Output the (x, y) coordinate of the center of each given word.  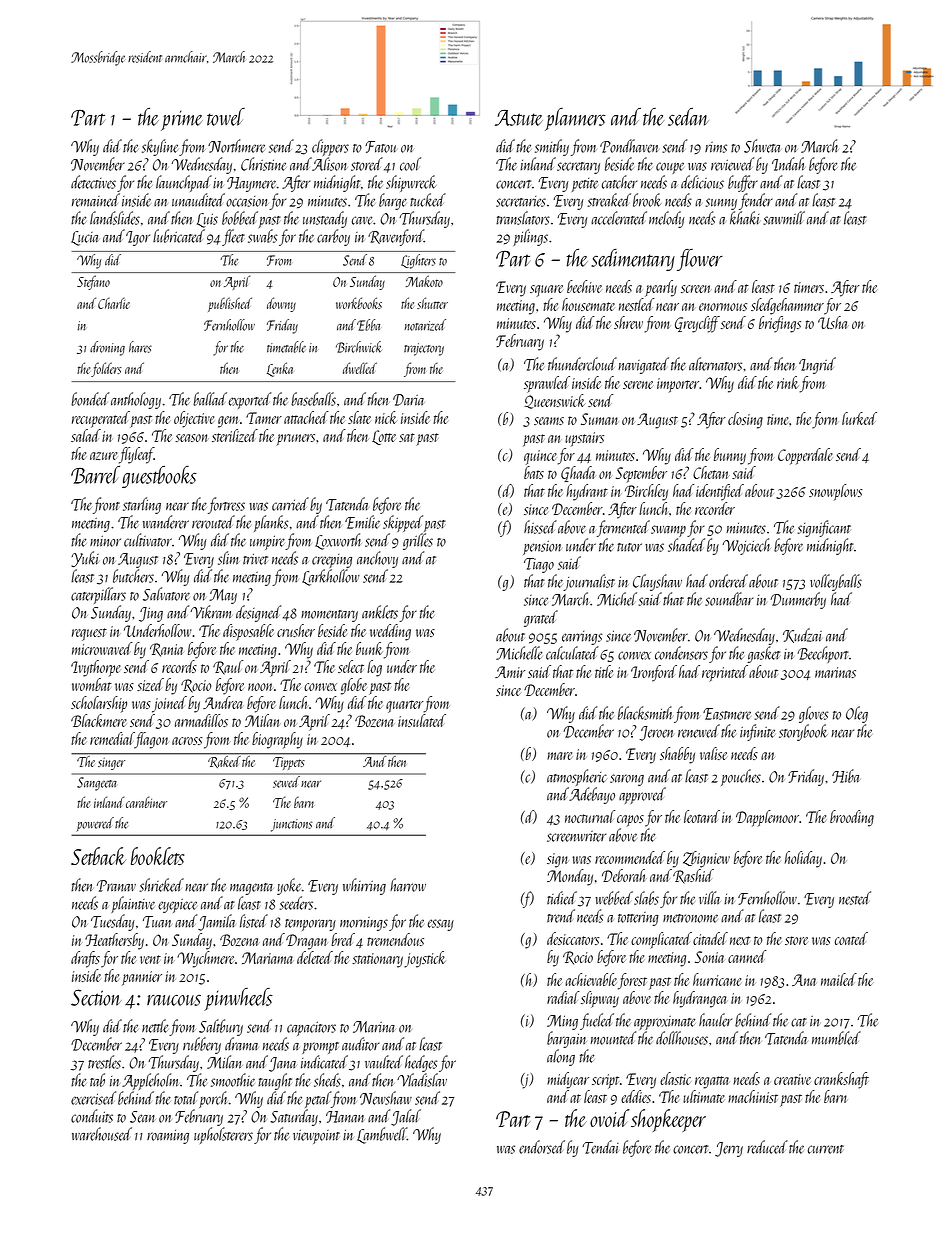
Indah (788, 164)
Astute (519, 118)
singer (111, 763)
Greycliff (697, 324)
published (230, 304)
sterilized (235, 435)
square (546, 291)
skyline (160, 147)
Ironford (654, 673)
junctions (292, 825)
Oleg (857, 714)
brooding (852, 818)
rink (787, 382)
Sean (143, 1117)
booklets (157, 856)
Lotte (384, 437)
